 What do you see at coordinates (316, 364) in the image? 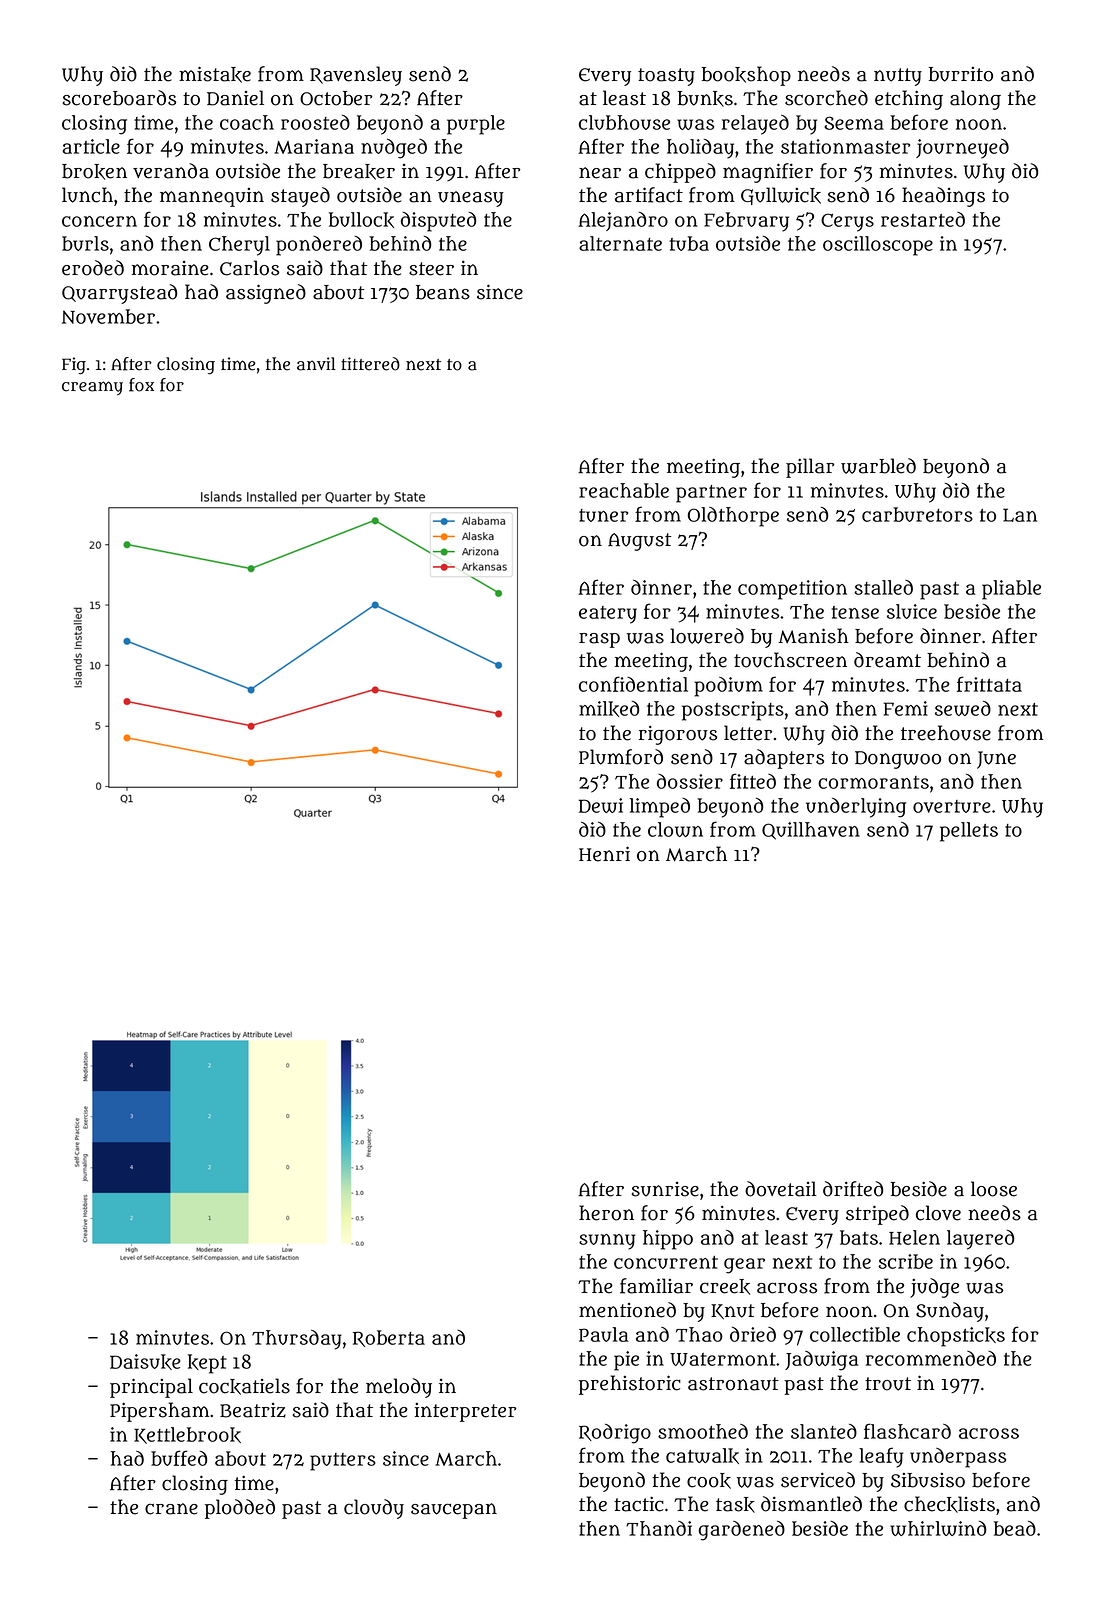
I see `anvil` at bounding box center [316, 364].
